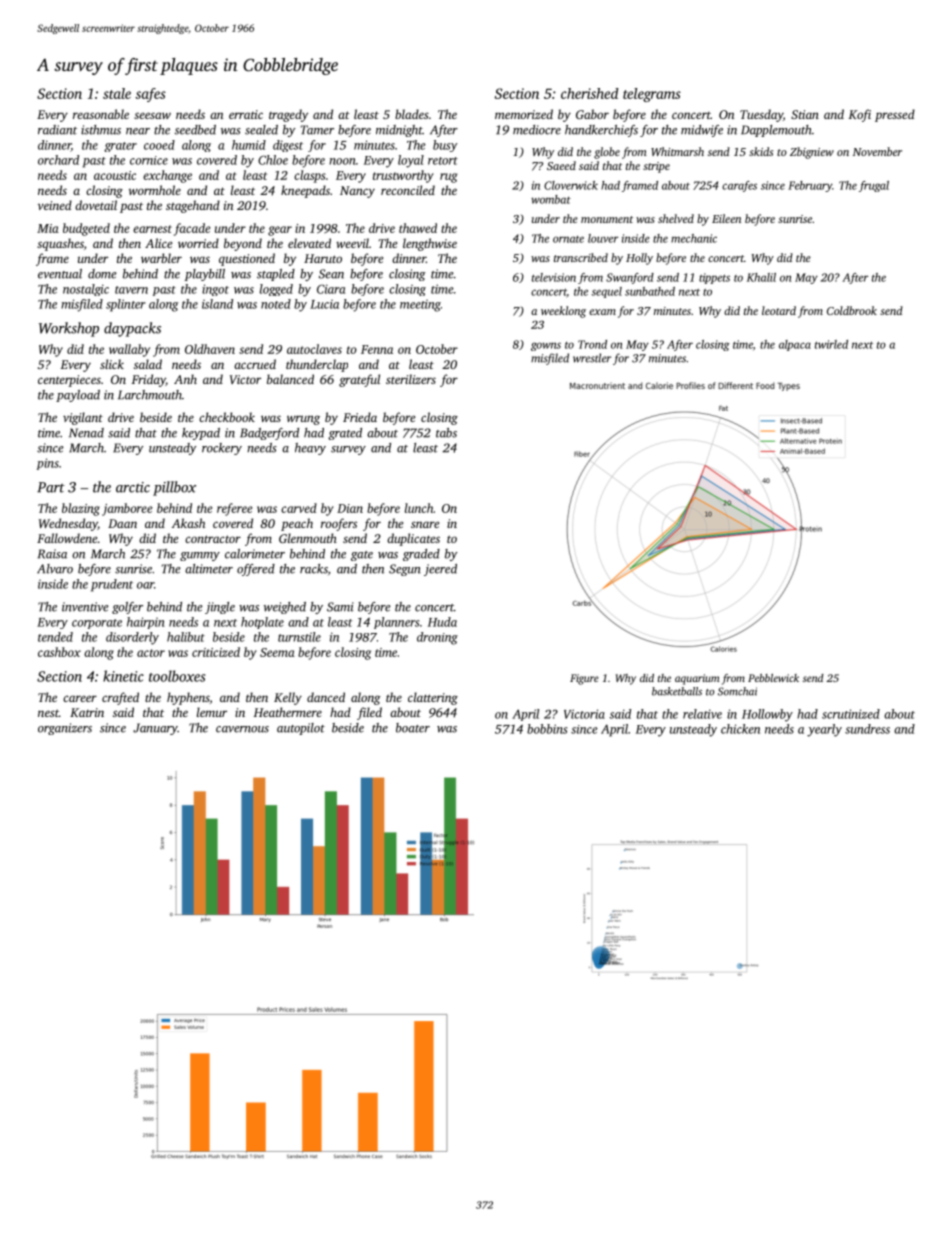 This image has width=952, height=1233. What do you see at coordinates (405, 570) in the image?
I see `Segun` at bounding box center [405, 570].
